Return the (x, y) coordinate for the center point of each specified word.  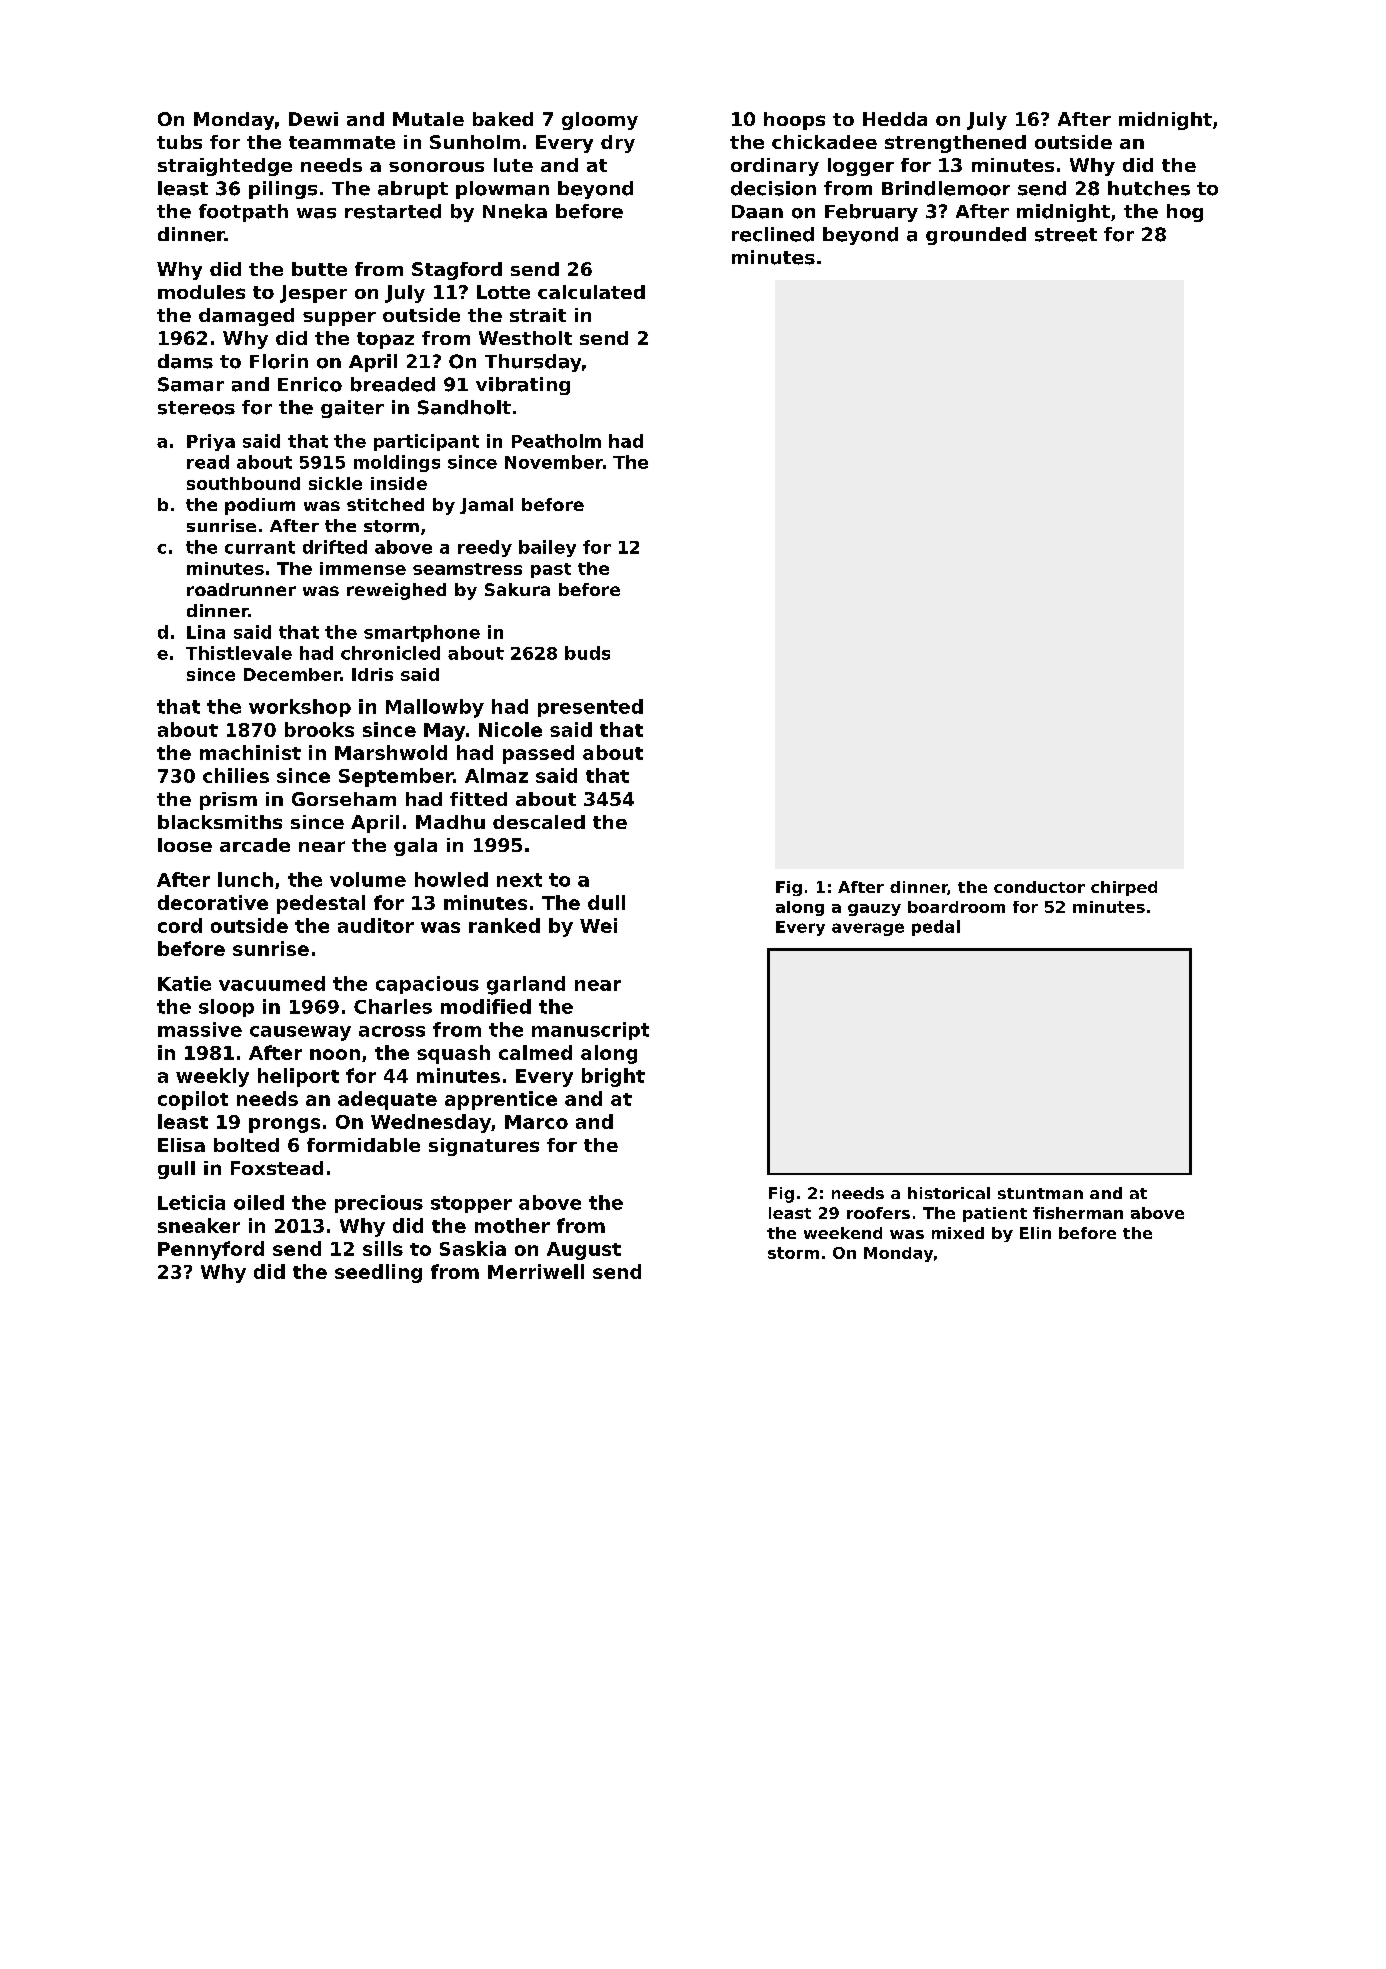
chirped (1124, 888)
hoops (794, 121)
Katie (184, 983)
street (1066, 235)
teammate (342, 142)
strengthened (955, 144)
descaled (539, 822)
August (584, 1251)
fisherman (1078, 1213)
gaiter (352, 409)
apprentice (501, 1100)
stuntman (1040, 1193)
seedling (378, 1273)
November (554, 462)
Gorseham (344, 799)
